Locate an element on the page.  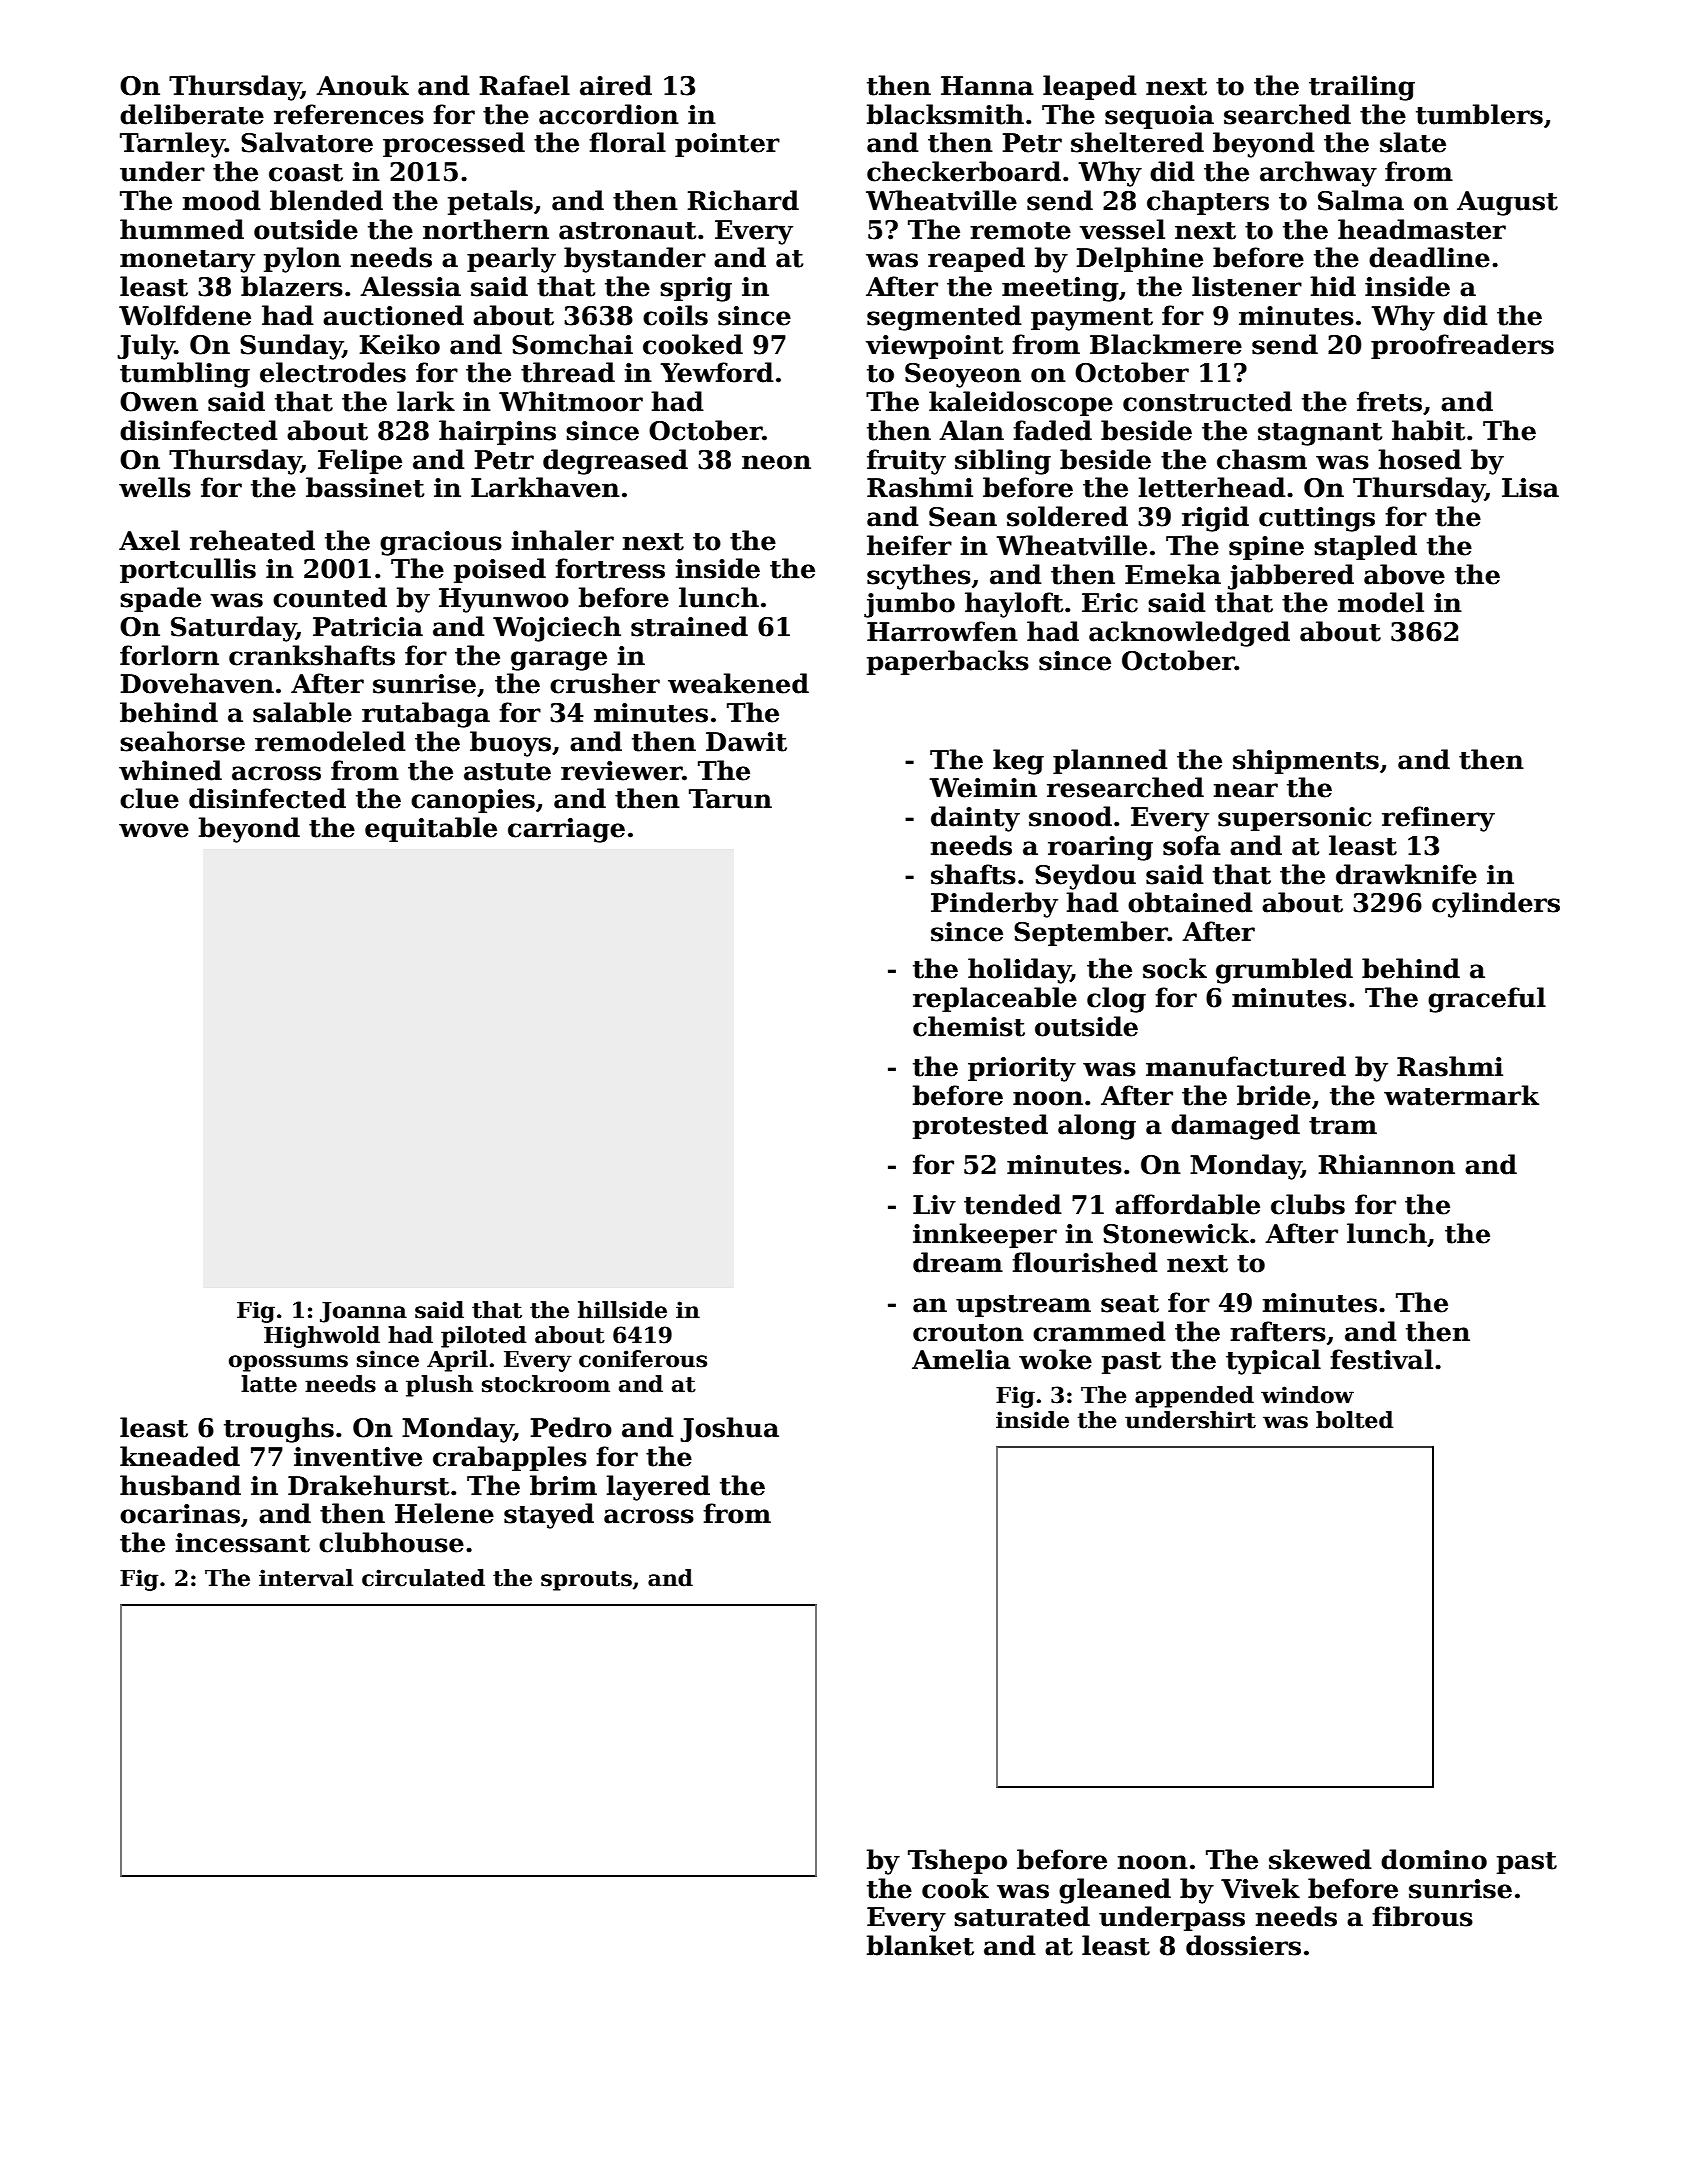
watermark is located at coordinates (1461, 1095).
